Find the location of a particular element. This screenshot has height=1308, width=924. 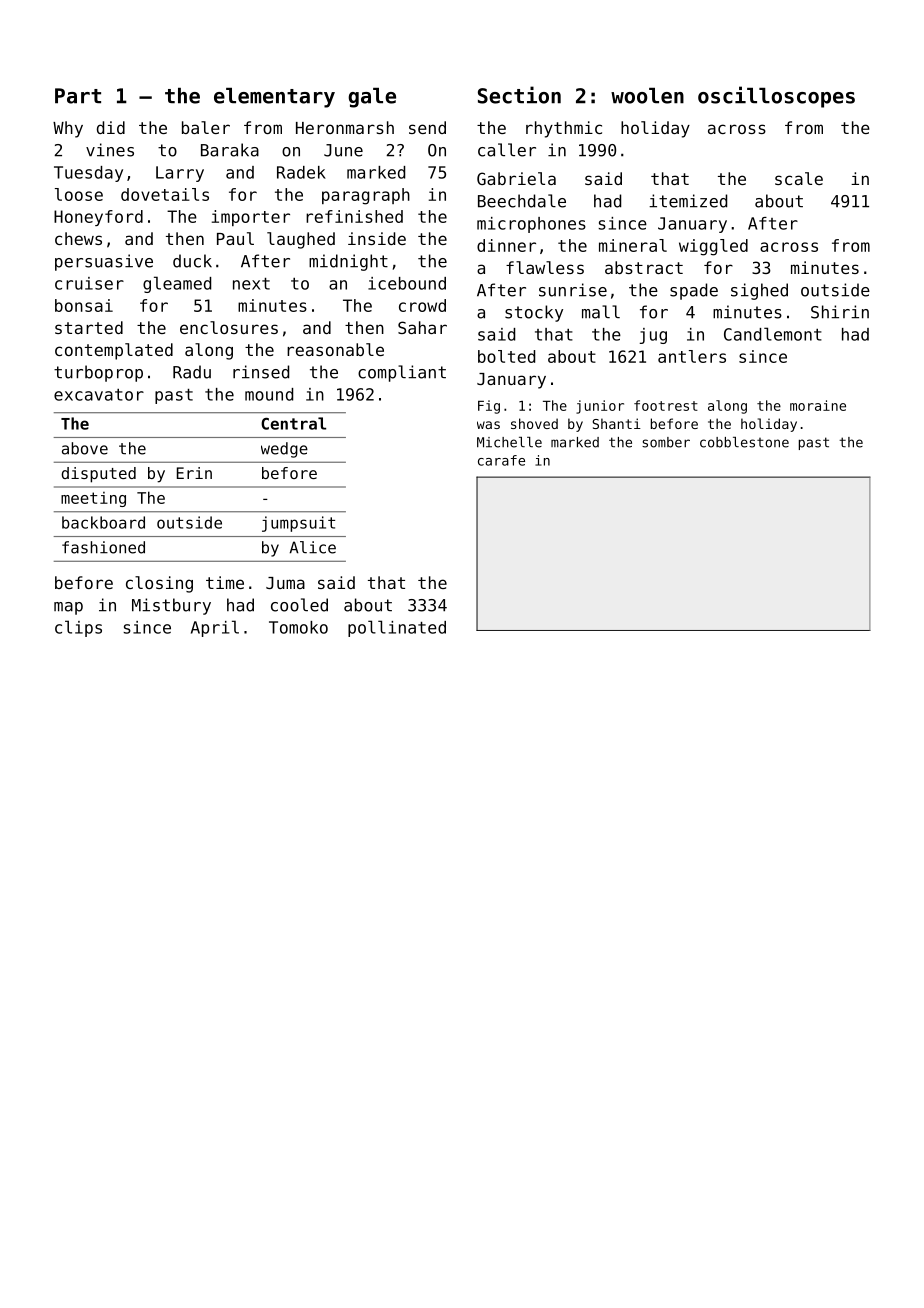

wiggled is located at coordinates (713, 247).
